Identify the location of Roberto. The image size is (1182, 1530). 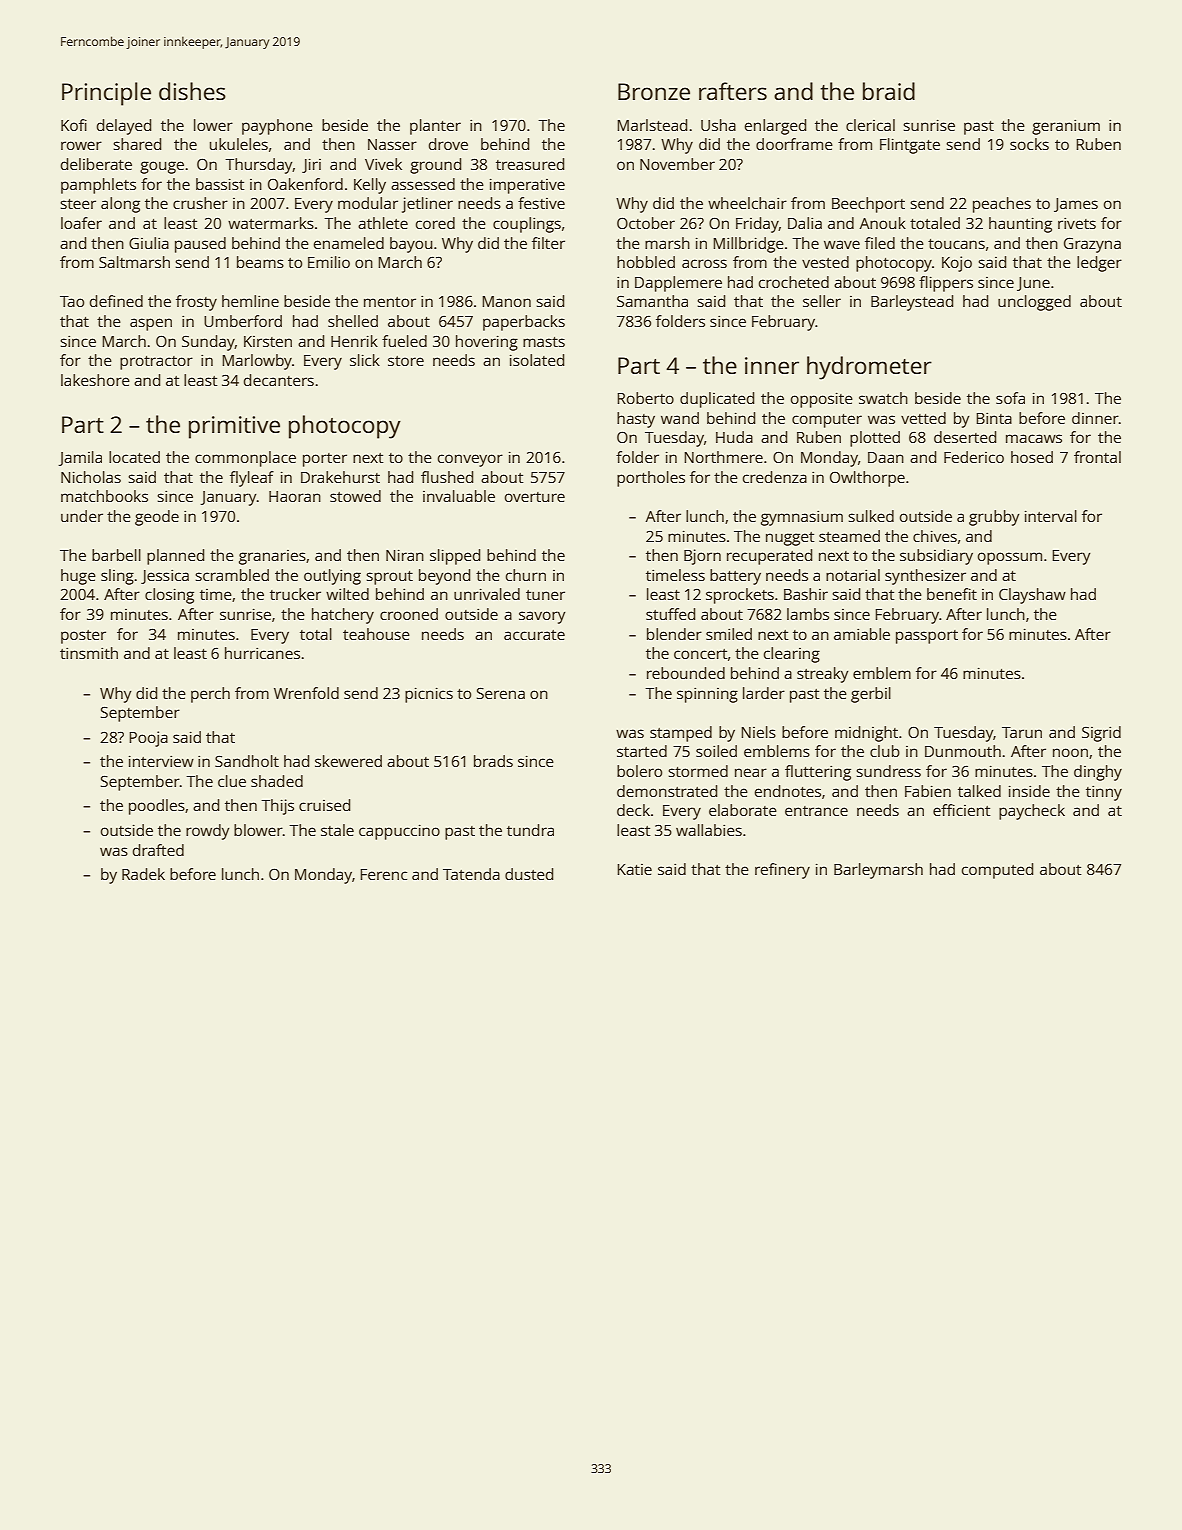
(645, 398).
